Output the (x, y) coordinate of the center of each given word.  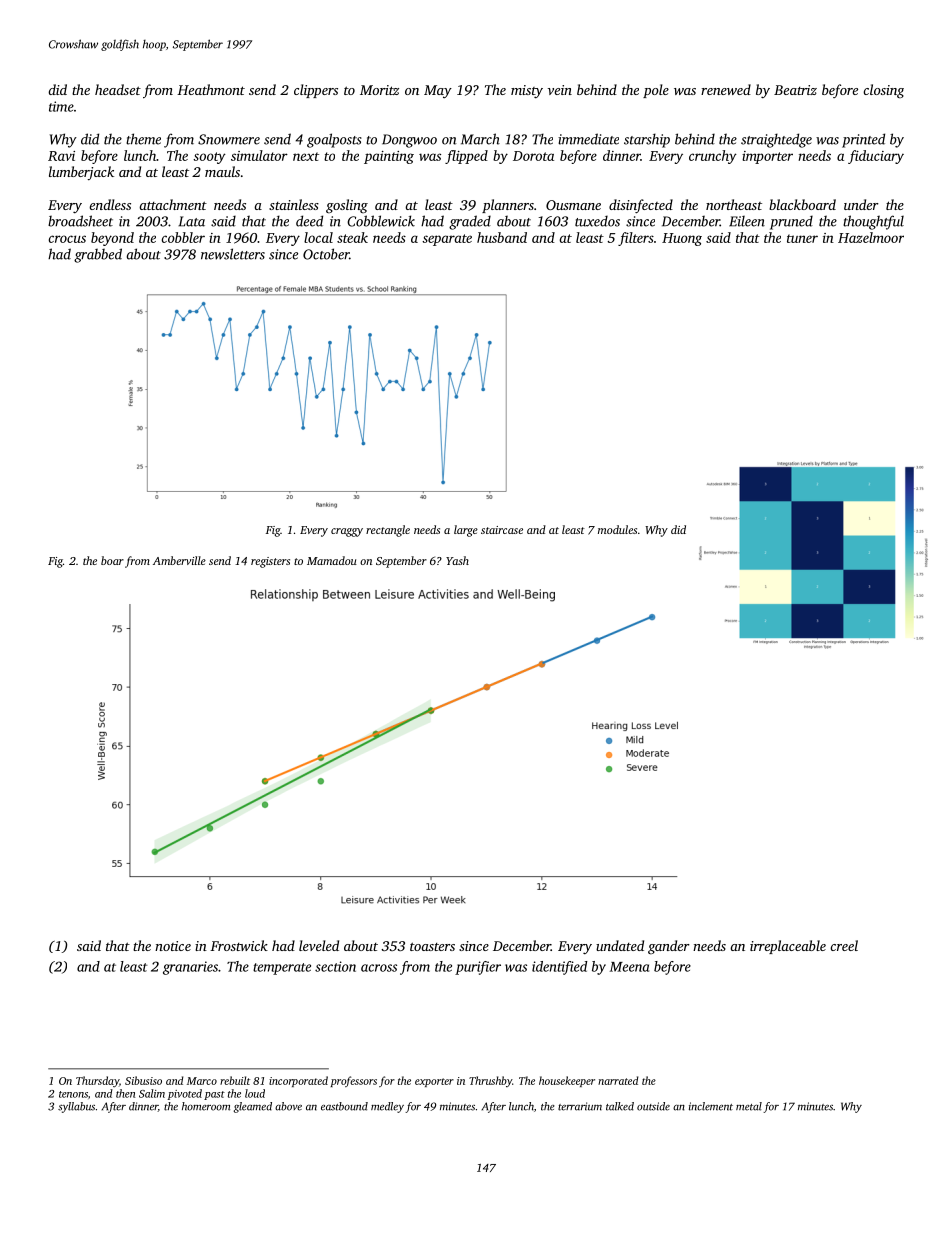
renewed (726, 89)
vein (560, 90)
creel (844, 945)
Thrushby (490, 1081)
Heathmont (211, 89)
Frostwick (239, 945)
